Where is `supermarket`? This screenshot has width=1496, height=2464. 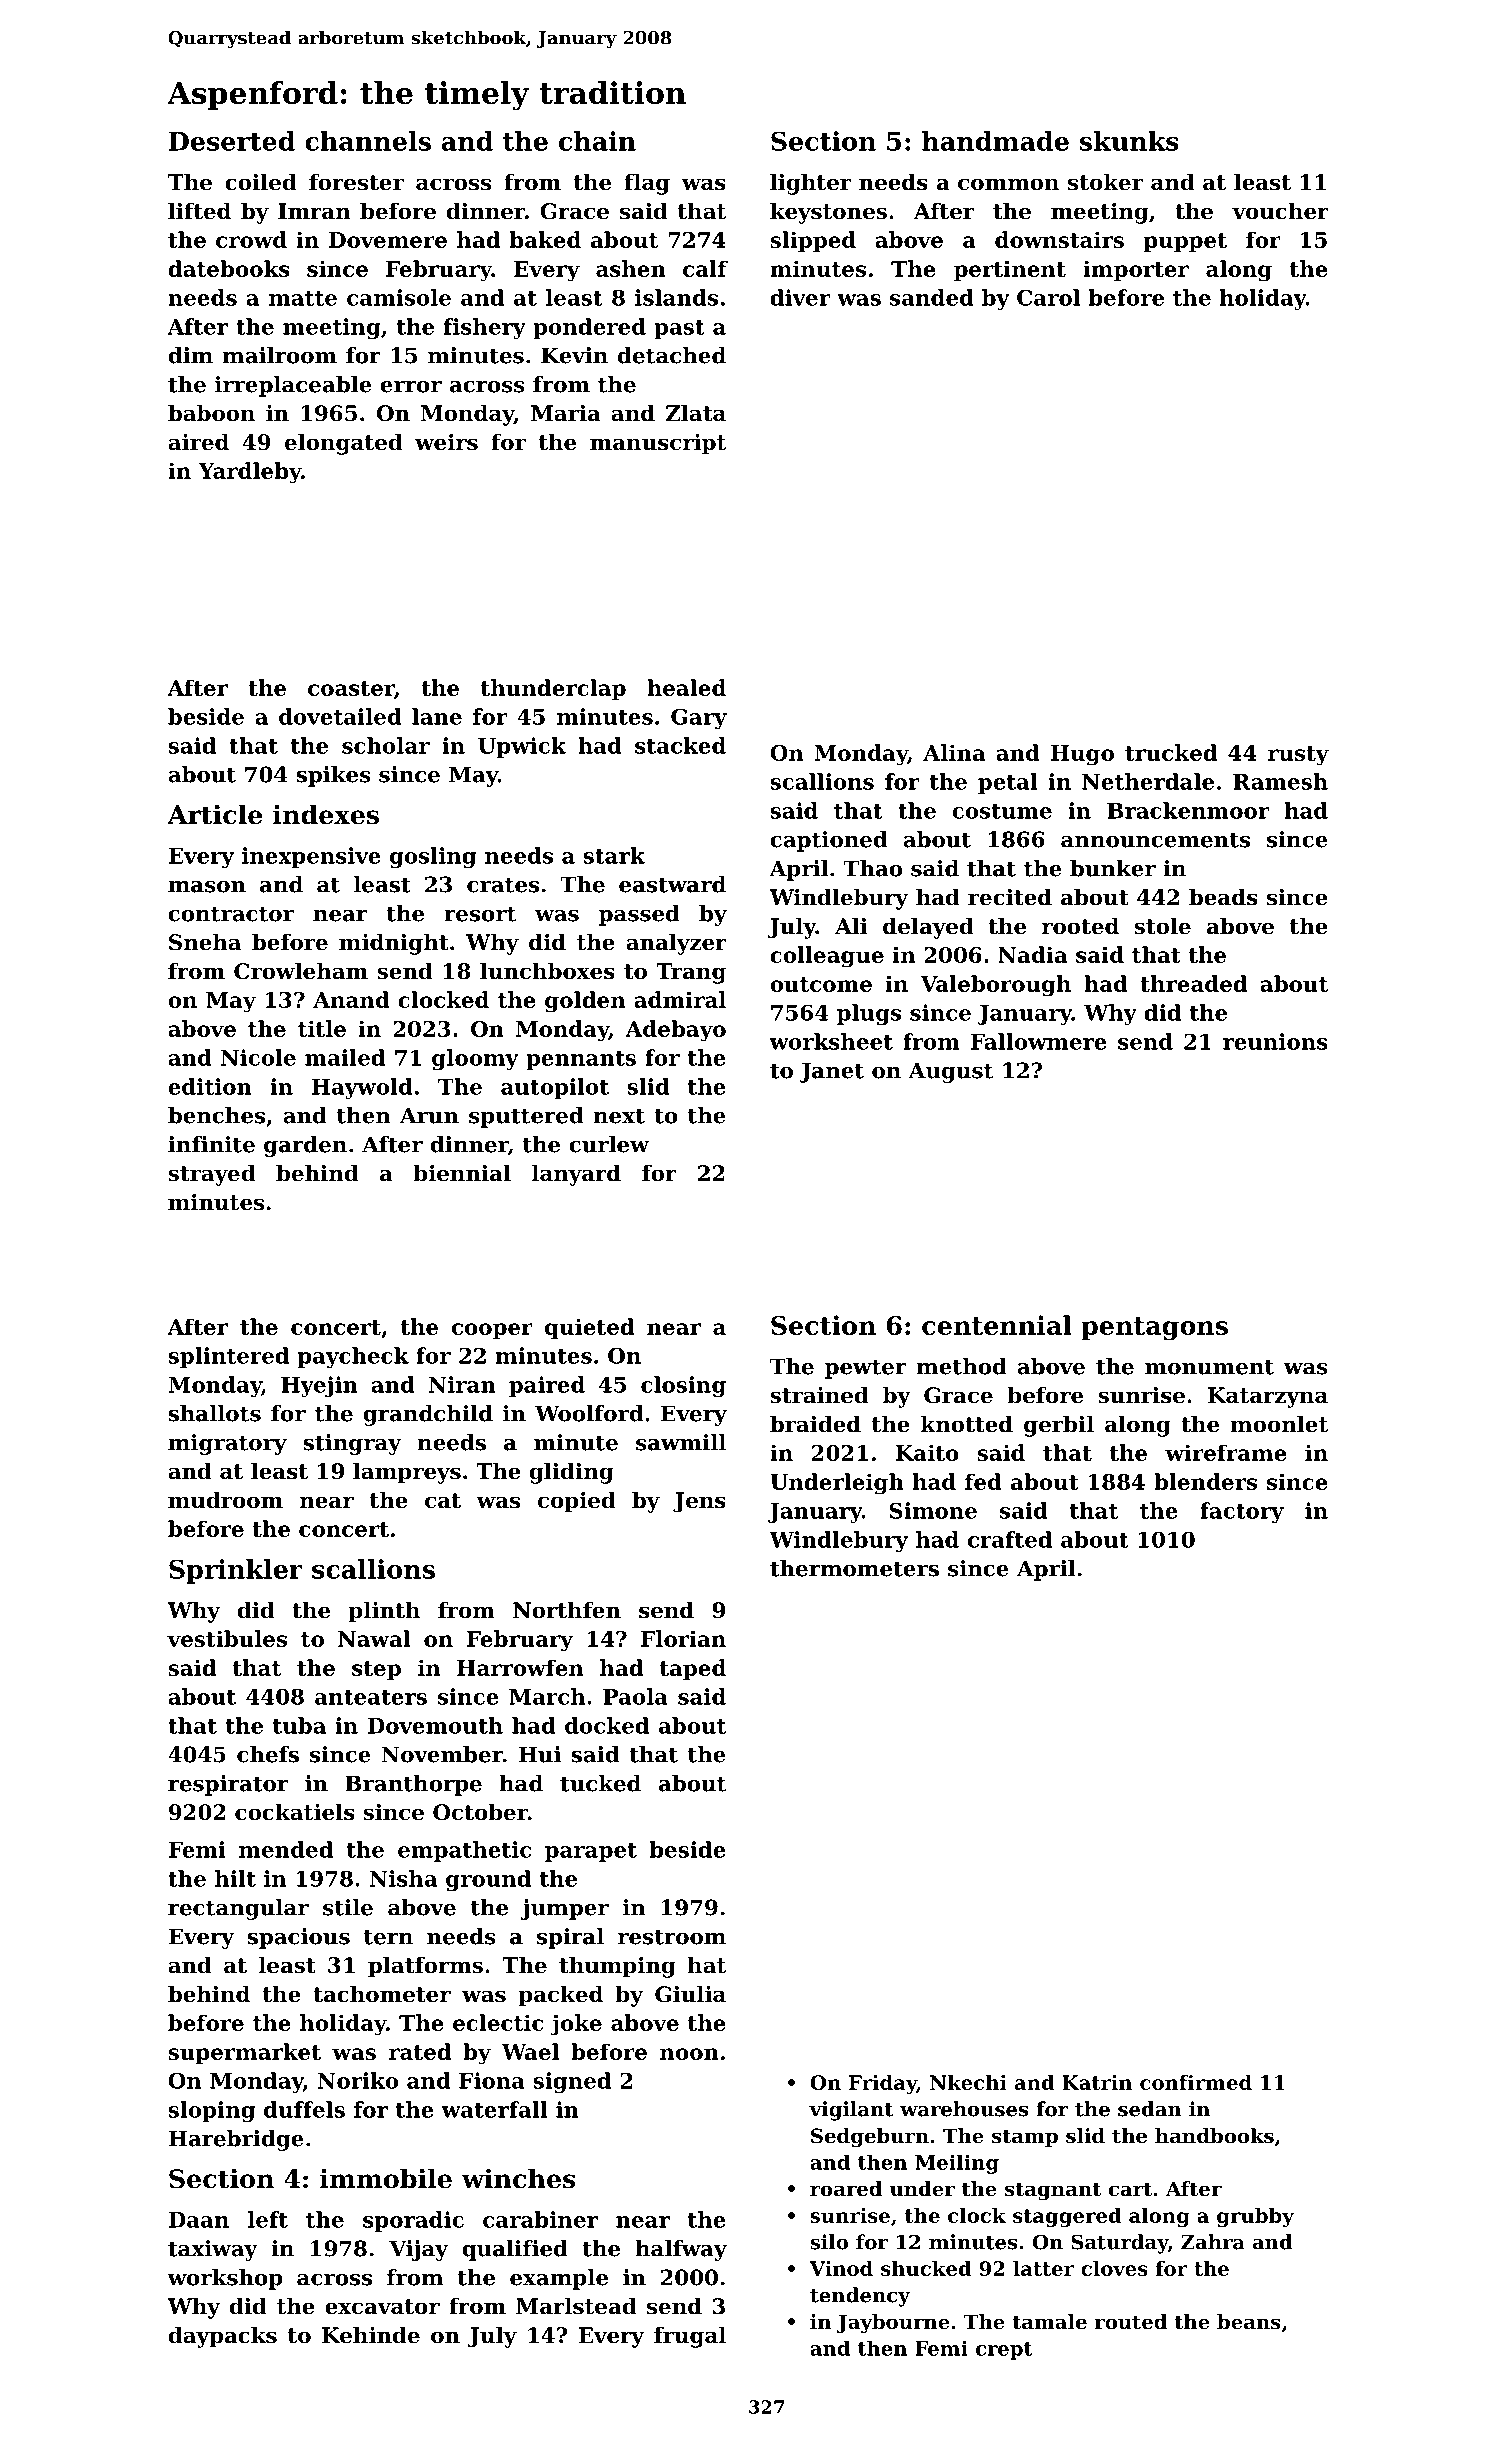 supermarket is located at coordinates (244, 2053).
